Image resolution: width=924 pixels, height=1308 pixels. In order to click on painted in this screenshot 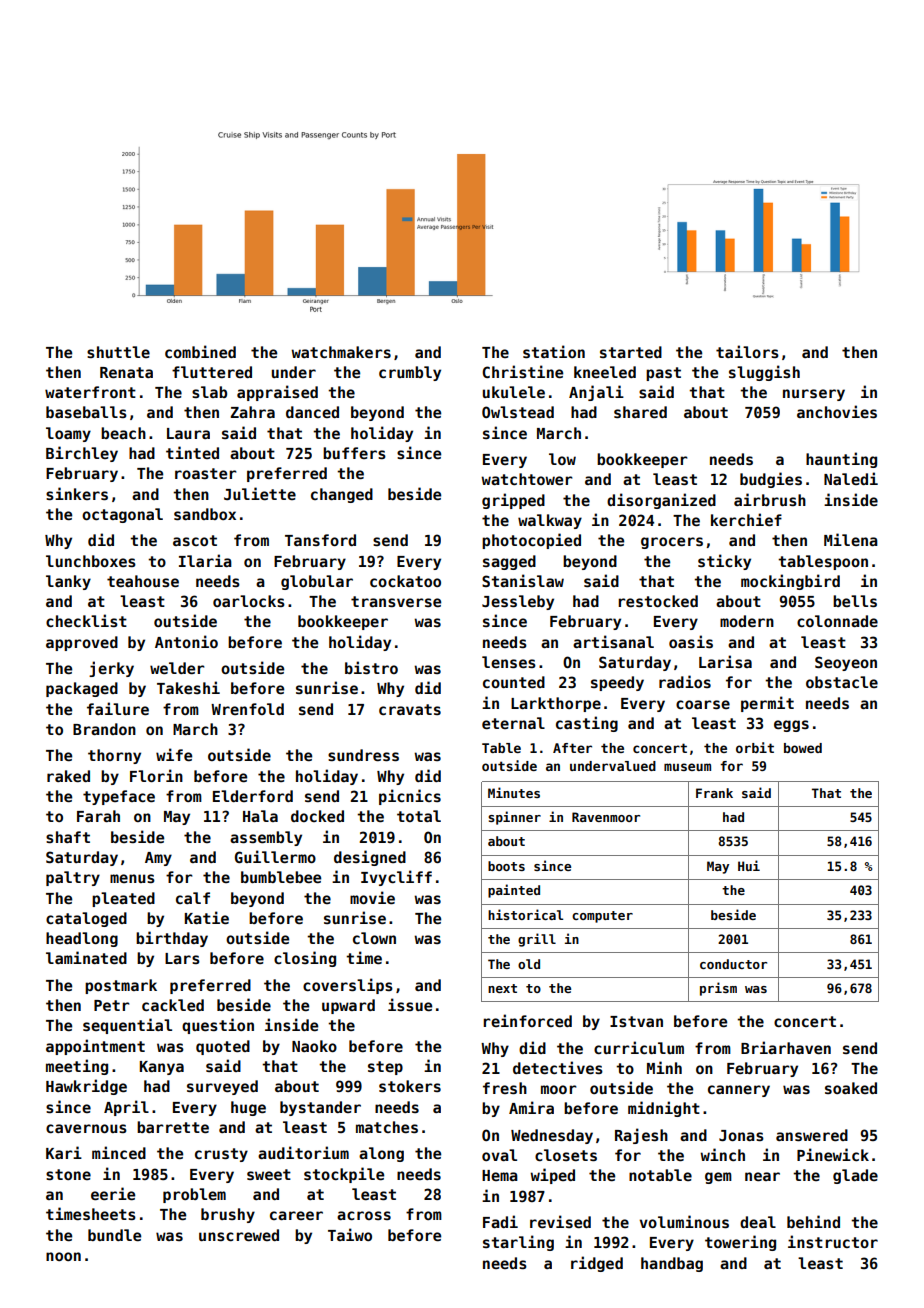, I will do `click(514, 891)`.
